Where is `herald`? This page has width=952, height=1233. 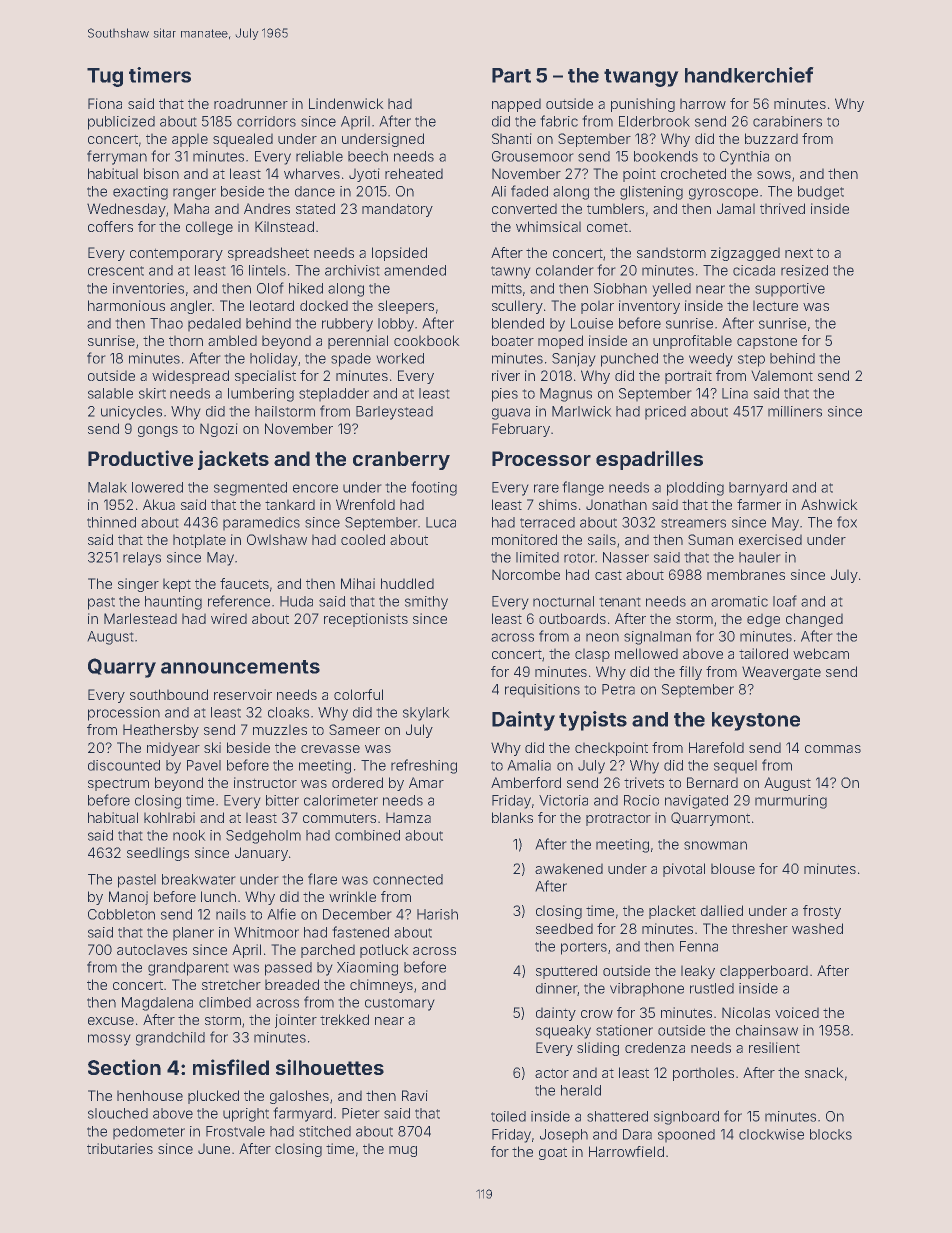 herald is located at coordinates (581, 1090).
